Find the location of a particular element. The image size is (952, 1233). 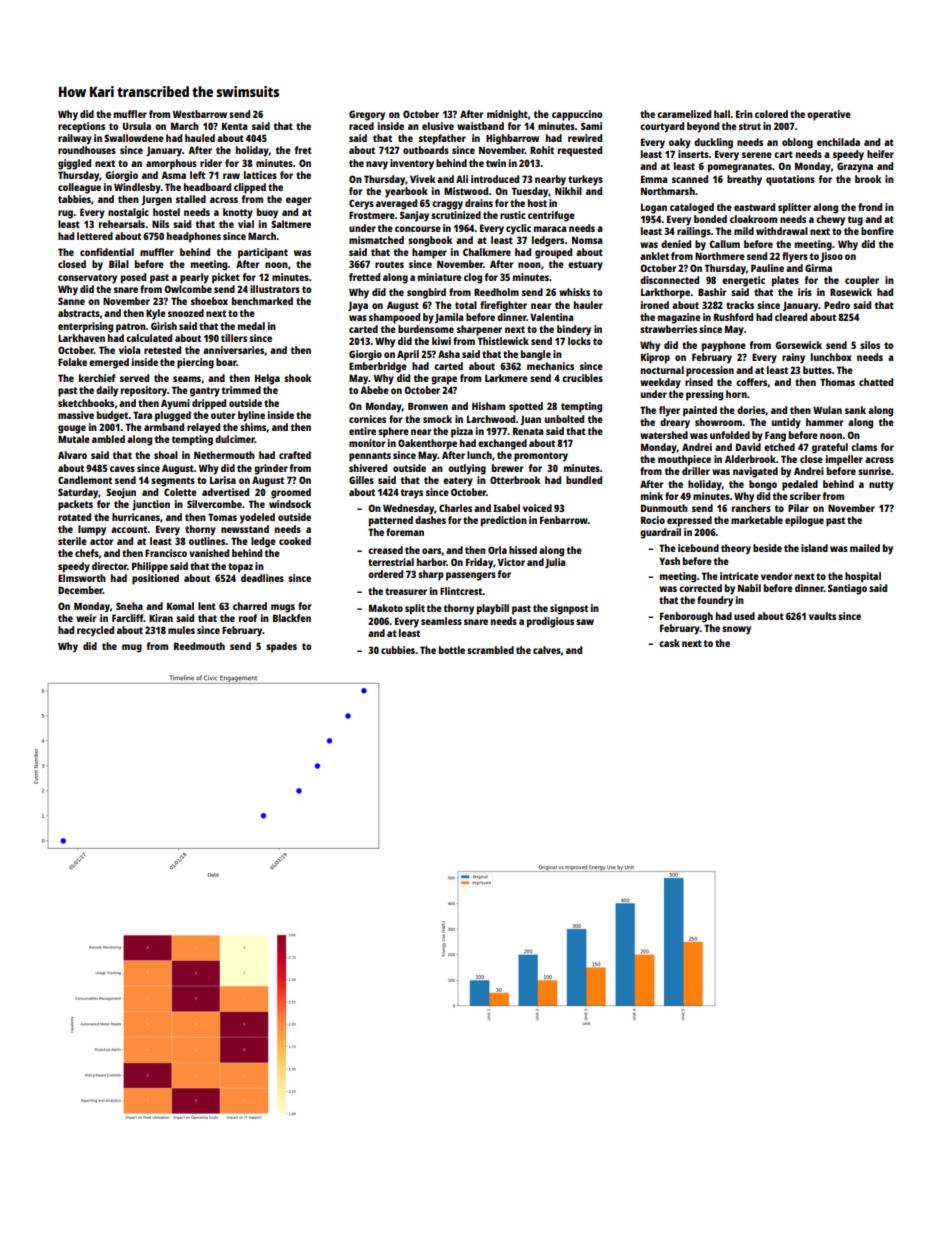

Gregory is located at coordinates (367, 115).
